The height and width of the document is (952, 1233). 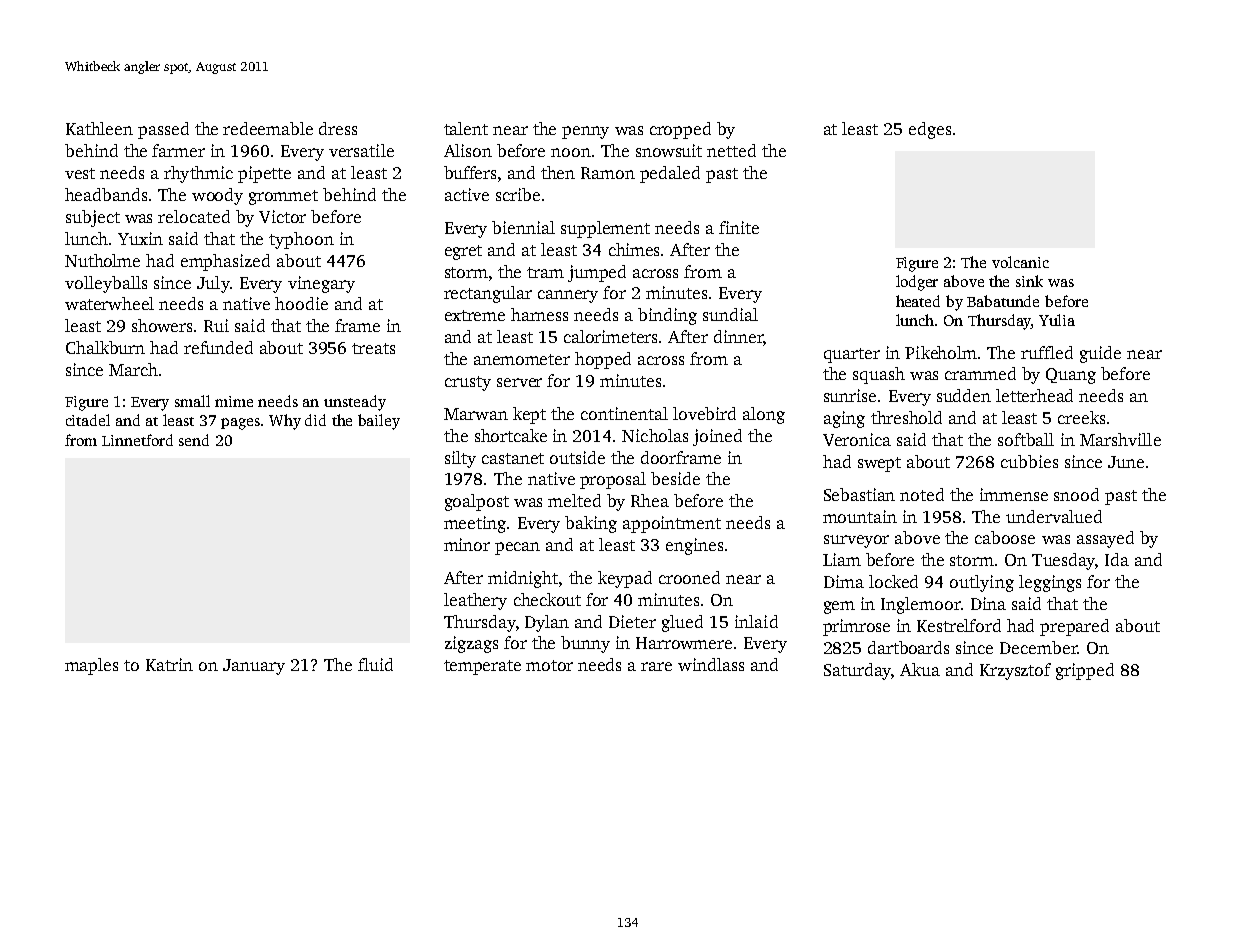 I want to click on Nutholme, so click(x=102, y=260).
